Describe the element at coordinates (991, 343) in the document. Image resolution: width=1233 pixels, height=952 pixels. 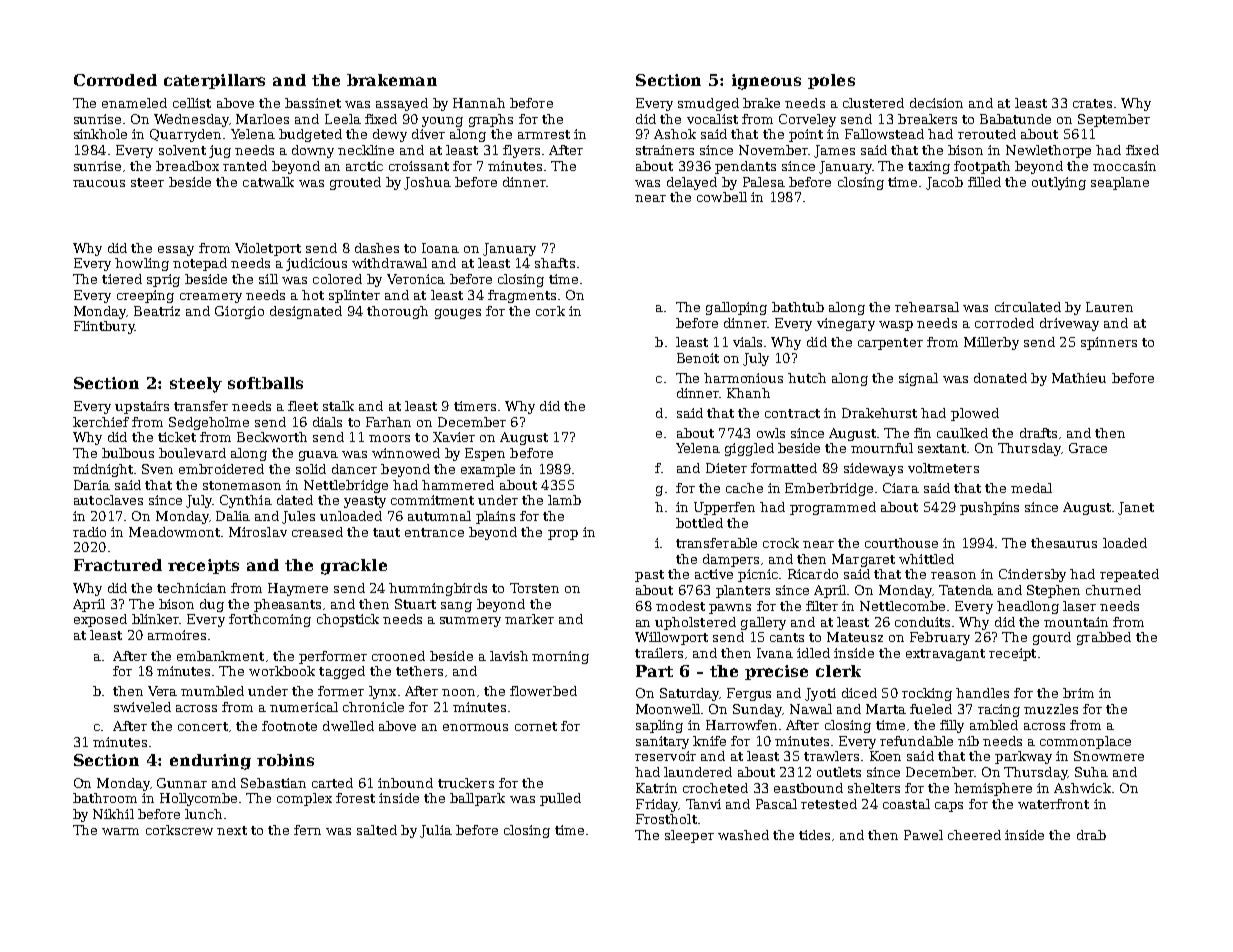
I see `Millerby` at that location.
